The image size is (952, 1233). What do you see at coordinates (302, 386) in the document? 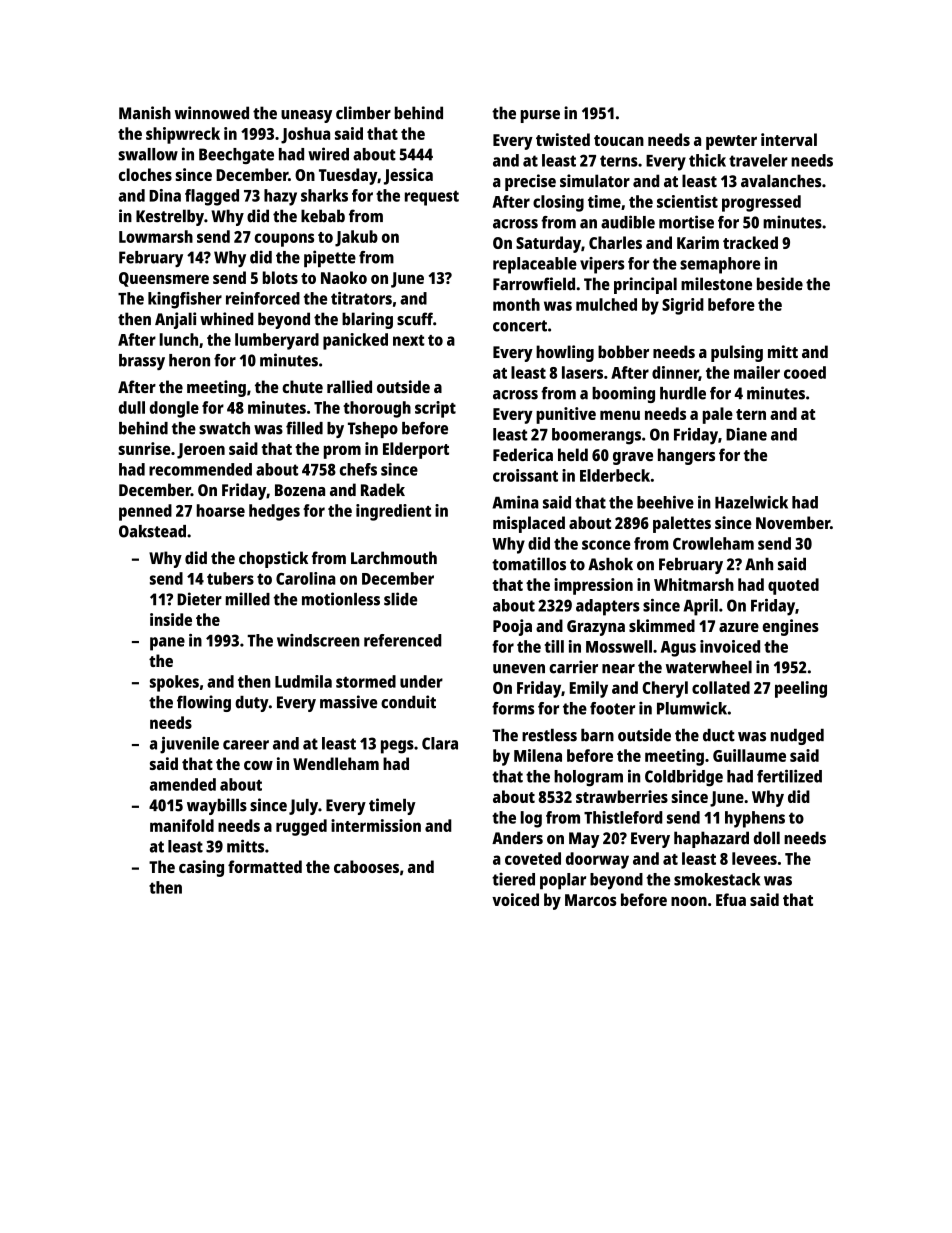
I see `chute` at bounding box center [302, 386].
